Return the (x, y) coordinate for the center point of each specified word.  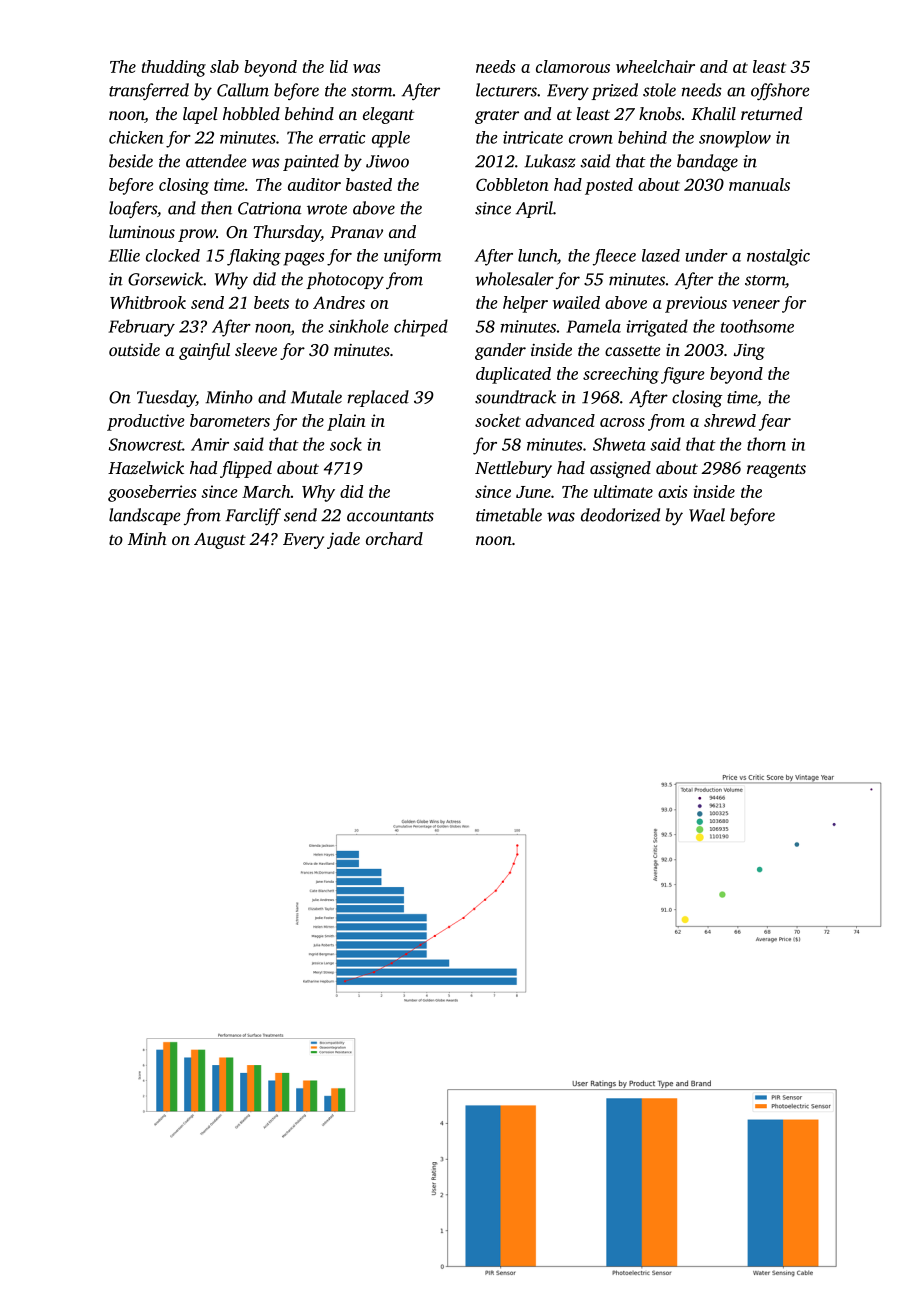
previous (696, 304)
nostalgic (778, 257)
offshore (780, 91)
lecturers (506, 90)
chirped (421, 328)
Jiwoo (387, 161)
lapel (200, 115)
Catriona (270, 208)
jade (343, 540)
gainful (204, 351)
